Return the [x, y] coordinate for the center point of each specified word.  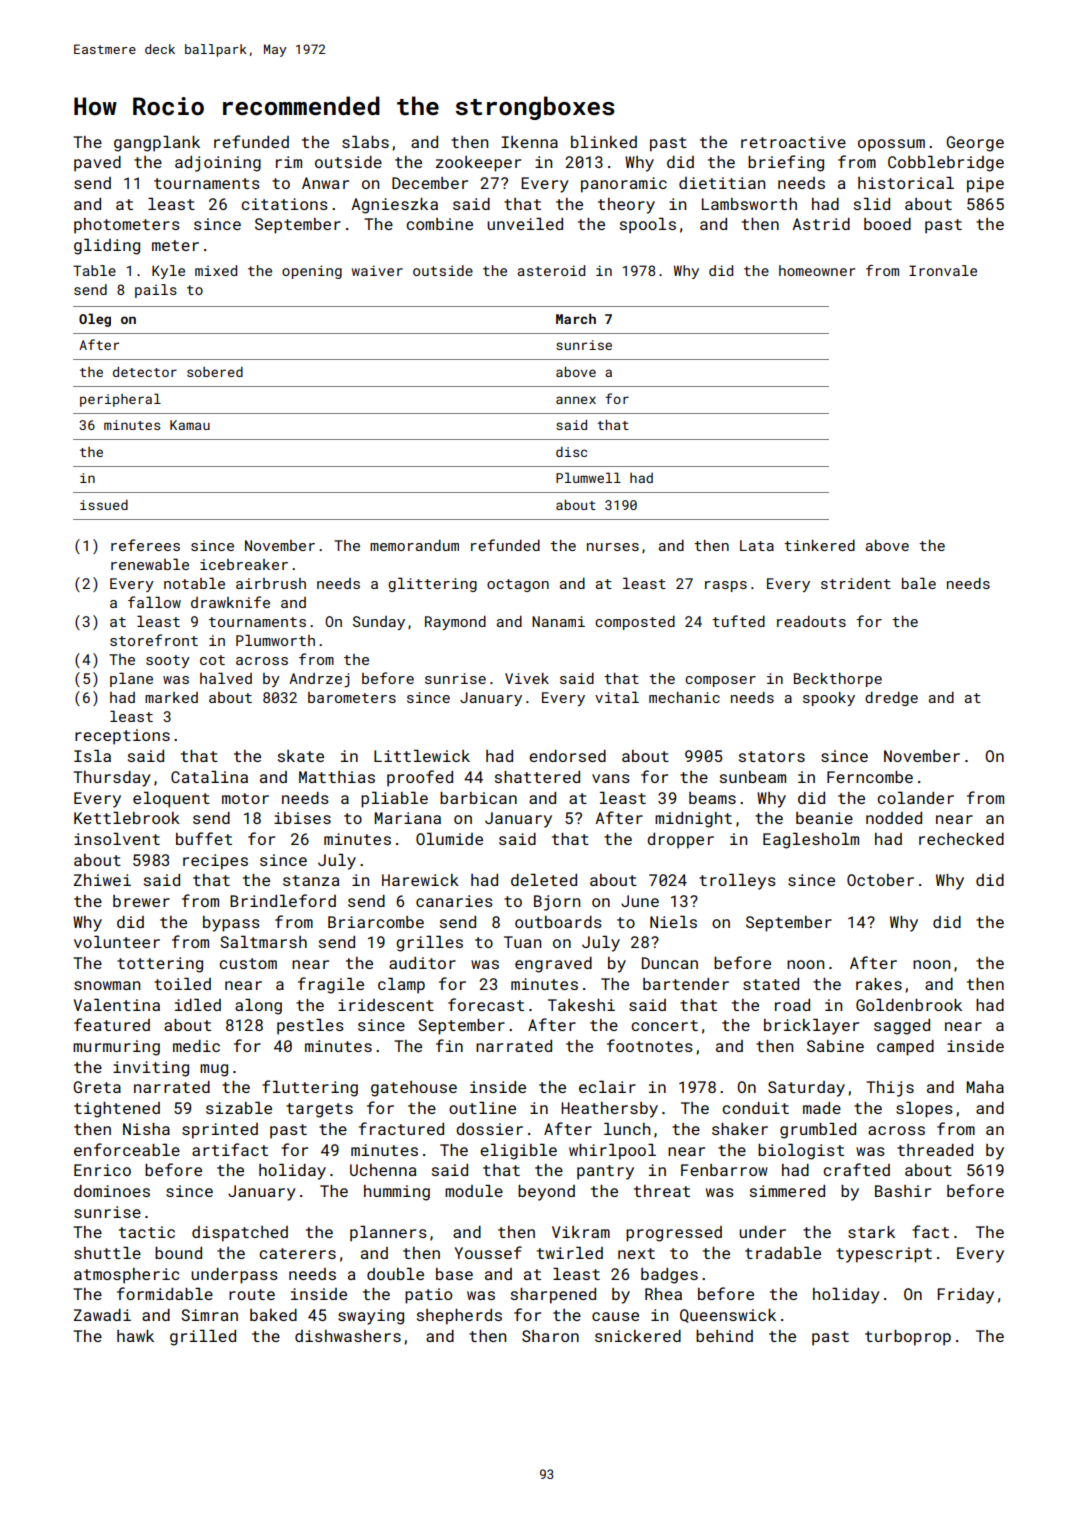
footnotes [650, 1045]
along [258, 1007]
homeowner [817, 270]
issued [104, 505]
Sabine [835, 1046]
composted [635, 623]
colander [915, 798]
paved [97, 164]
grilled [203, 1338]
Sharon [550, 1336]
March [576, 318]
